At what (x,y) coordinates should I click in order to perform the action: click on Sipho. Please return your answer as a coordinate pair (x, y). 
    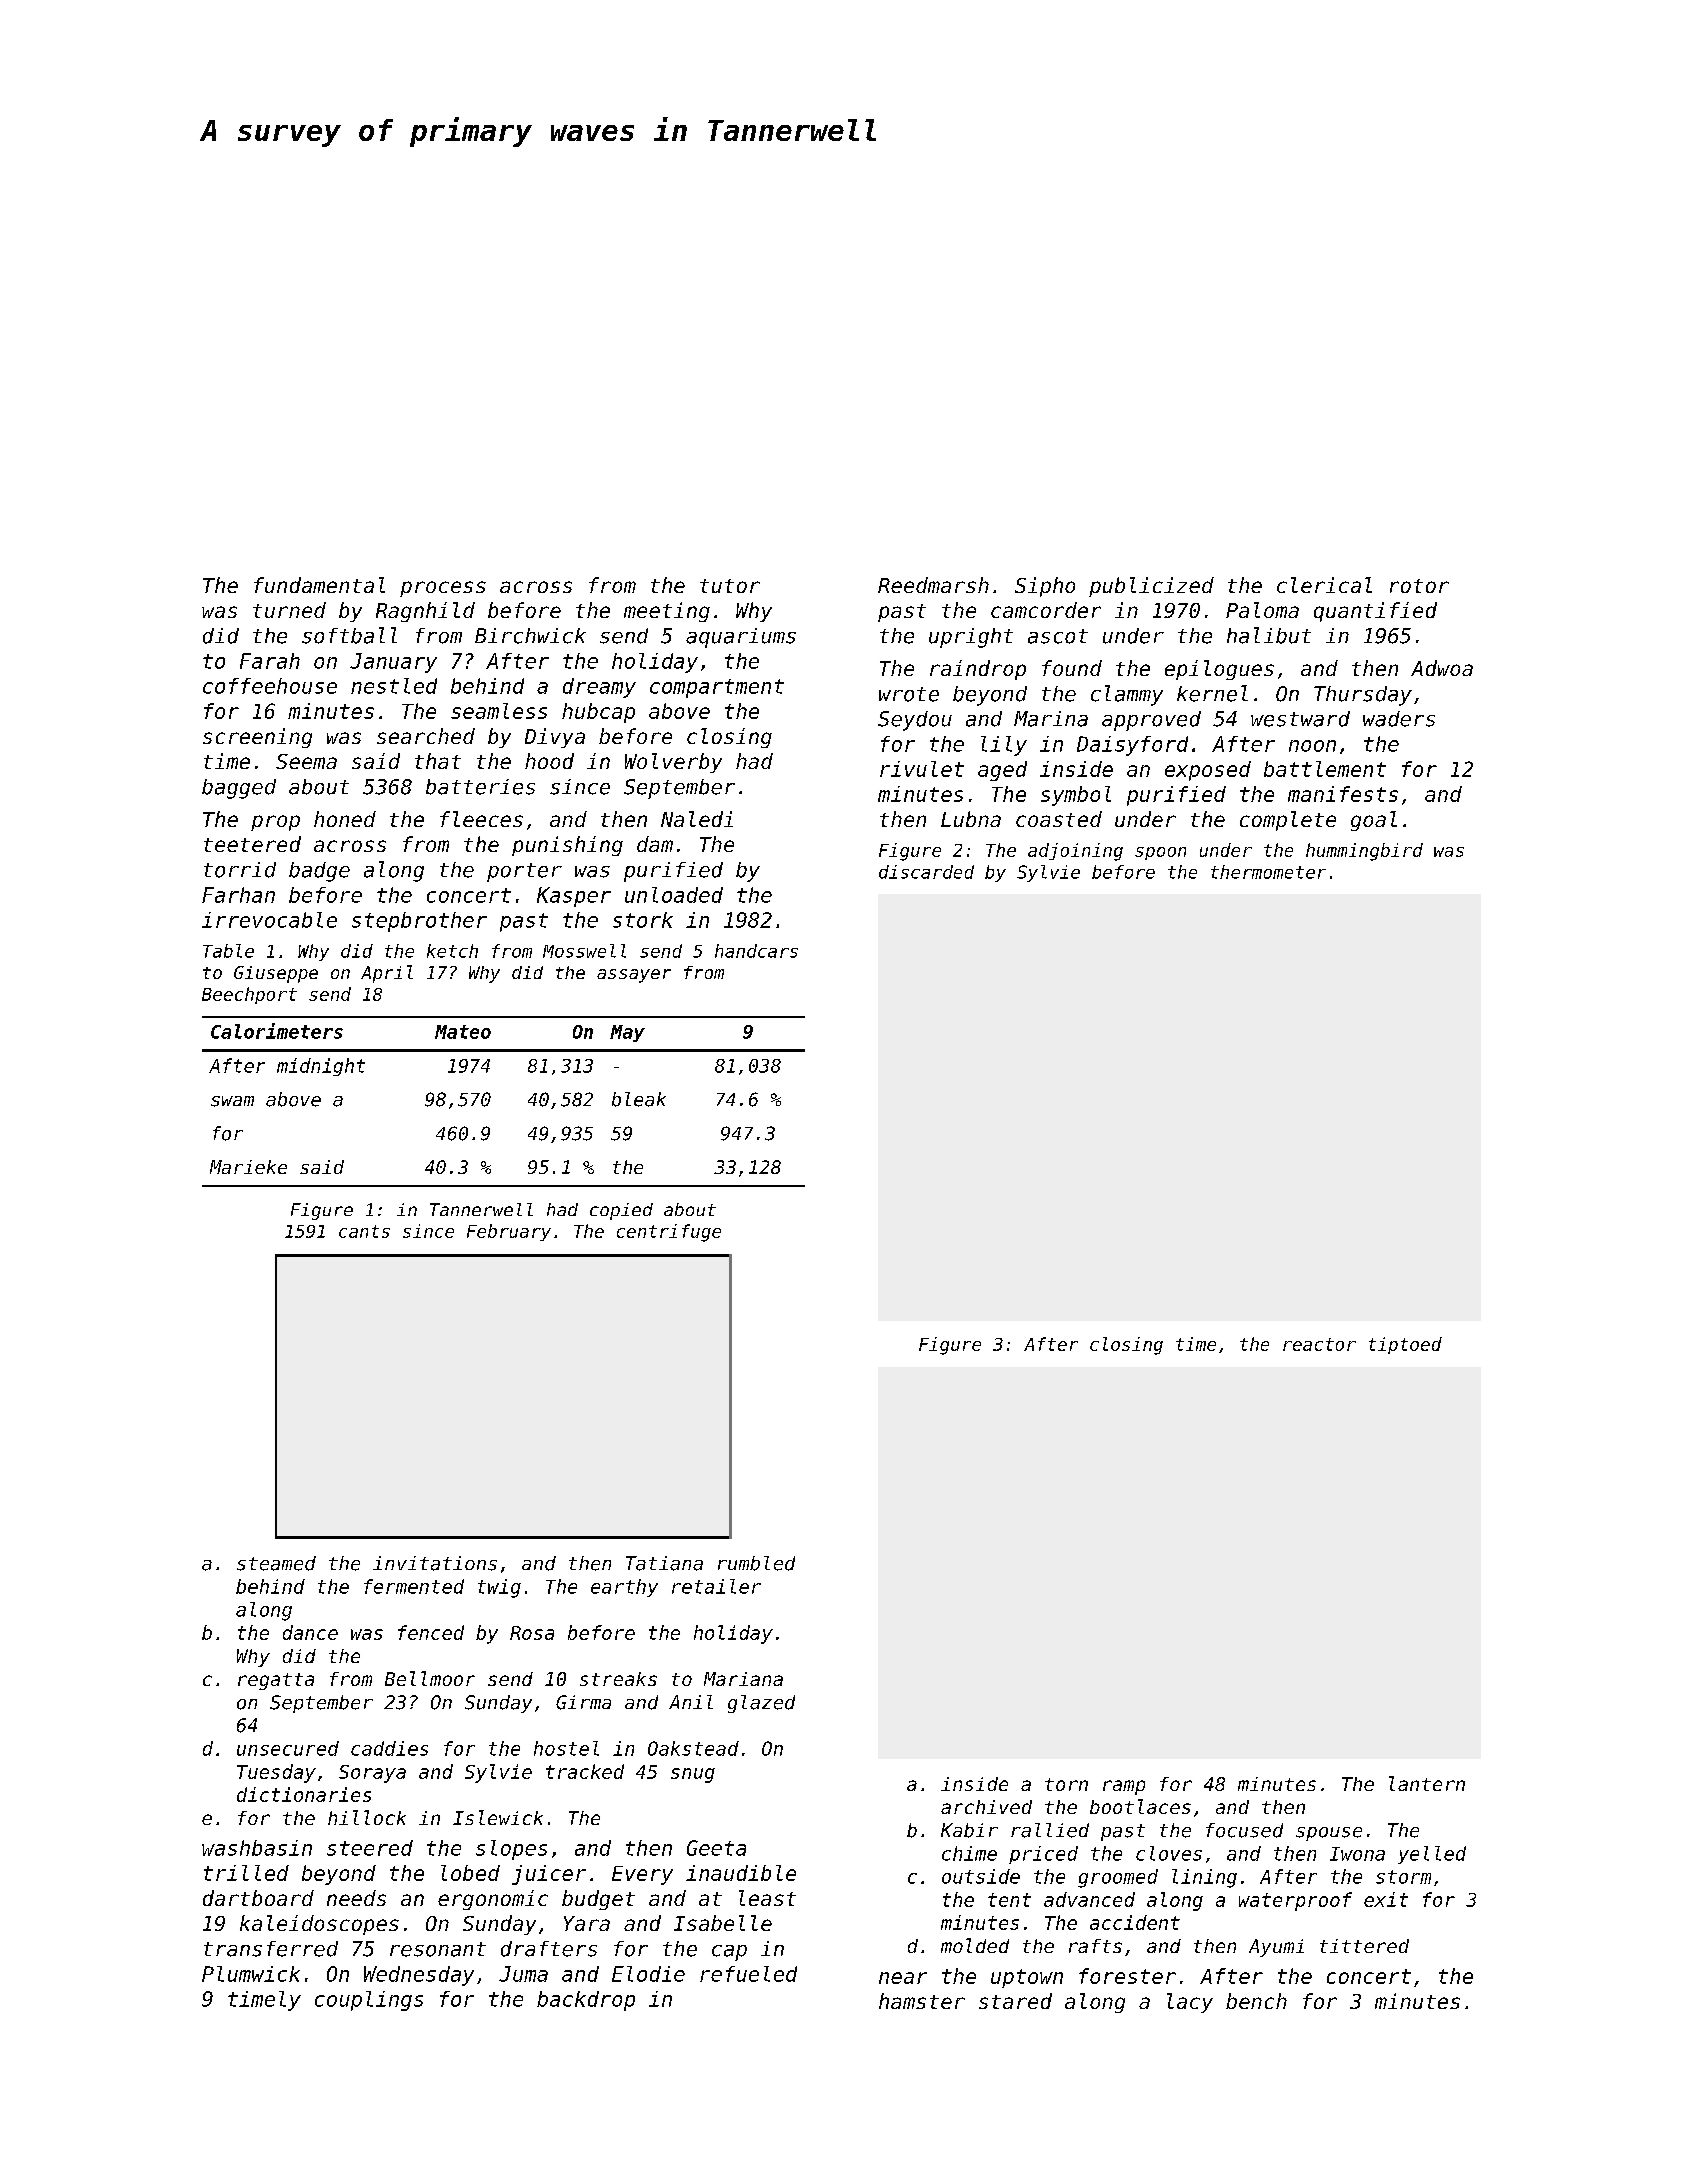
    Looking at the image, I should click on (1045, 587).
